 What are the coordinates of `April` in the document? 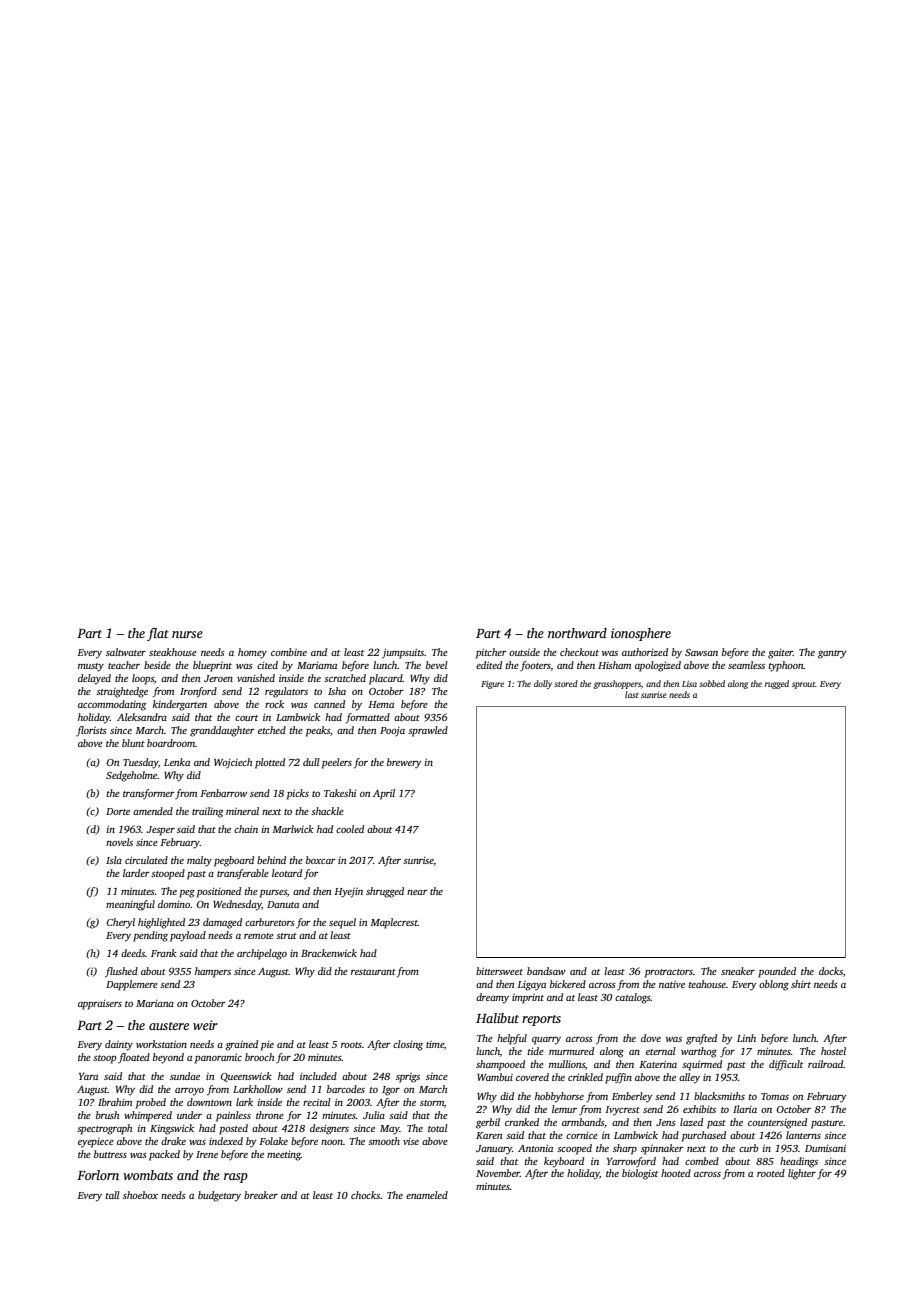 It's located at (384, 794).
